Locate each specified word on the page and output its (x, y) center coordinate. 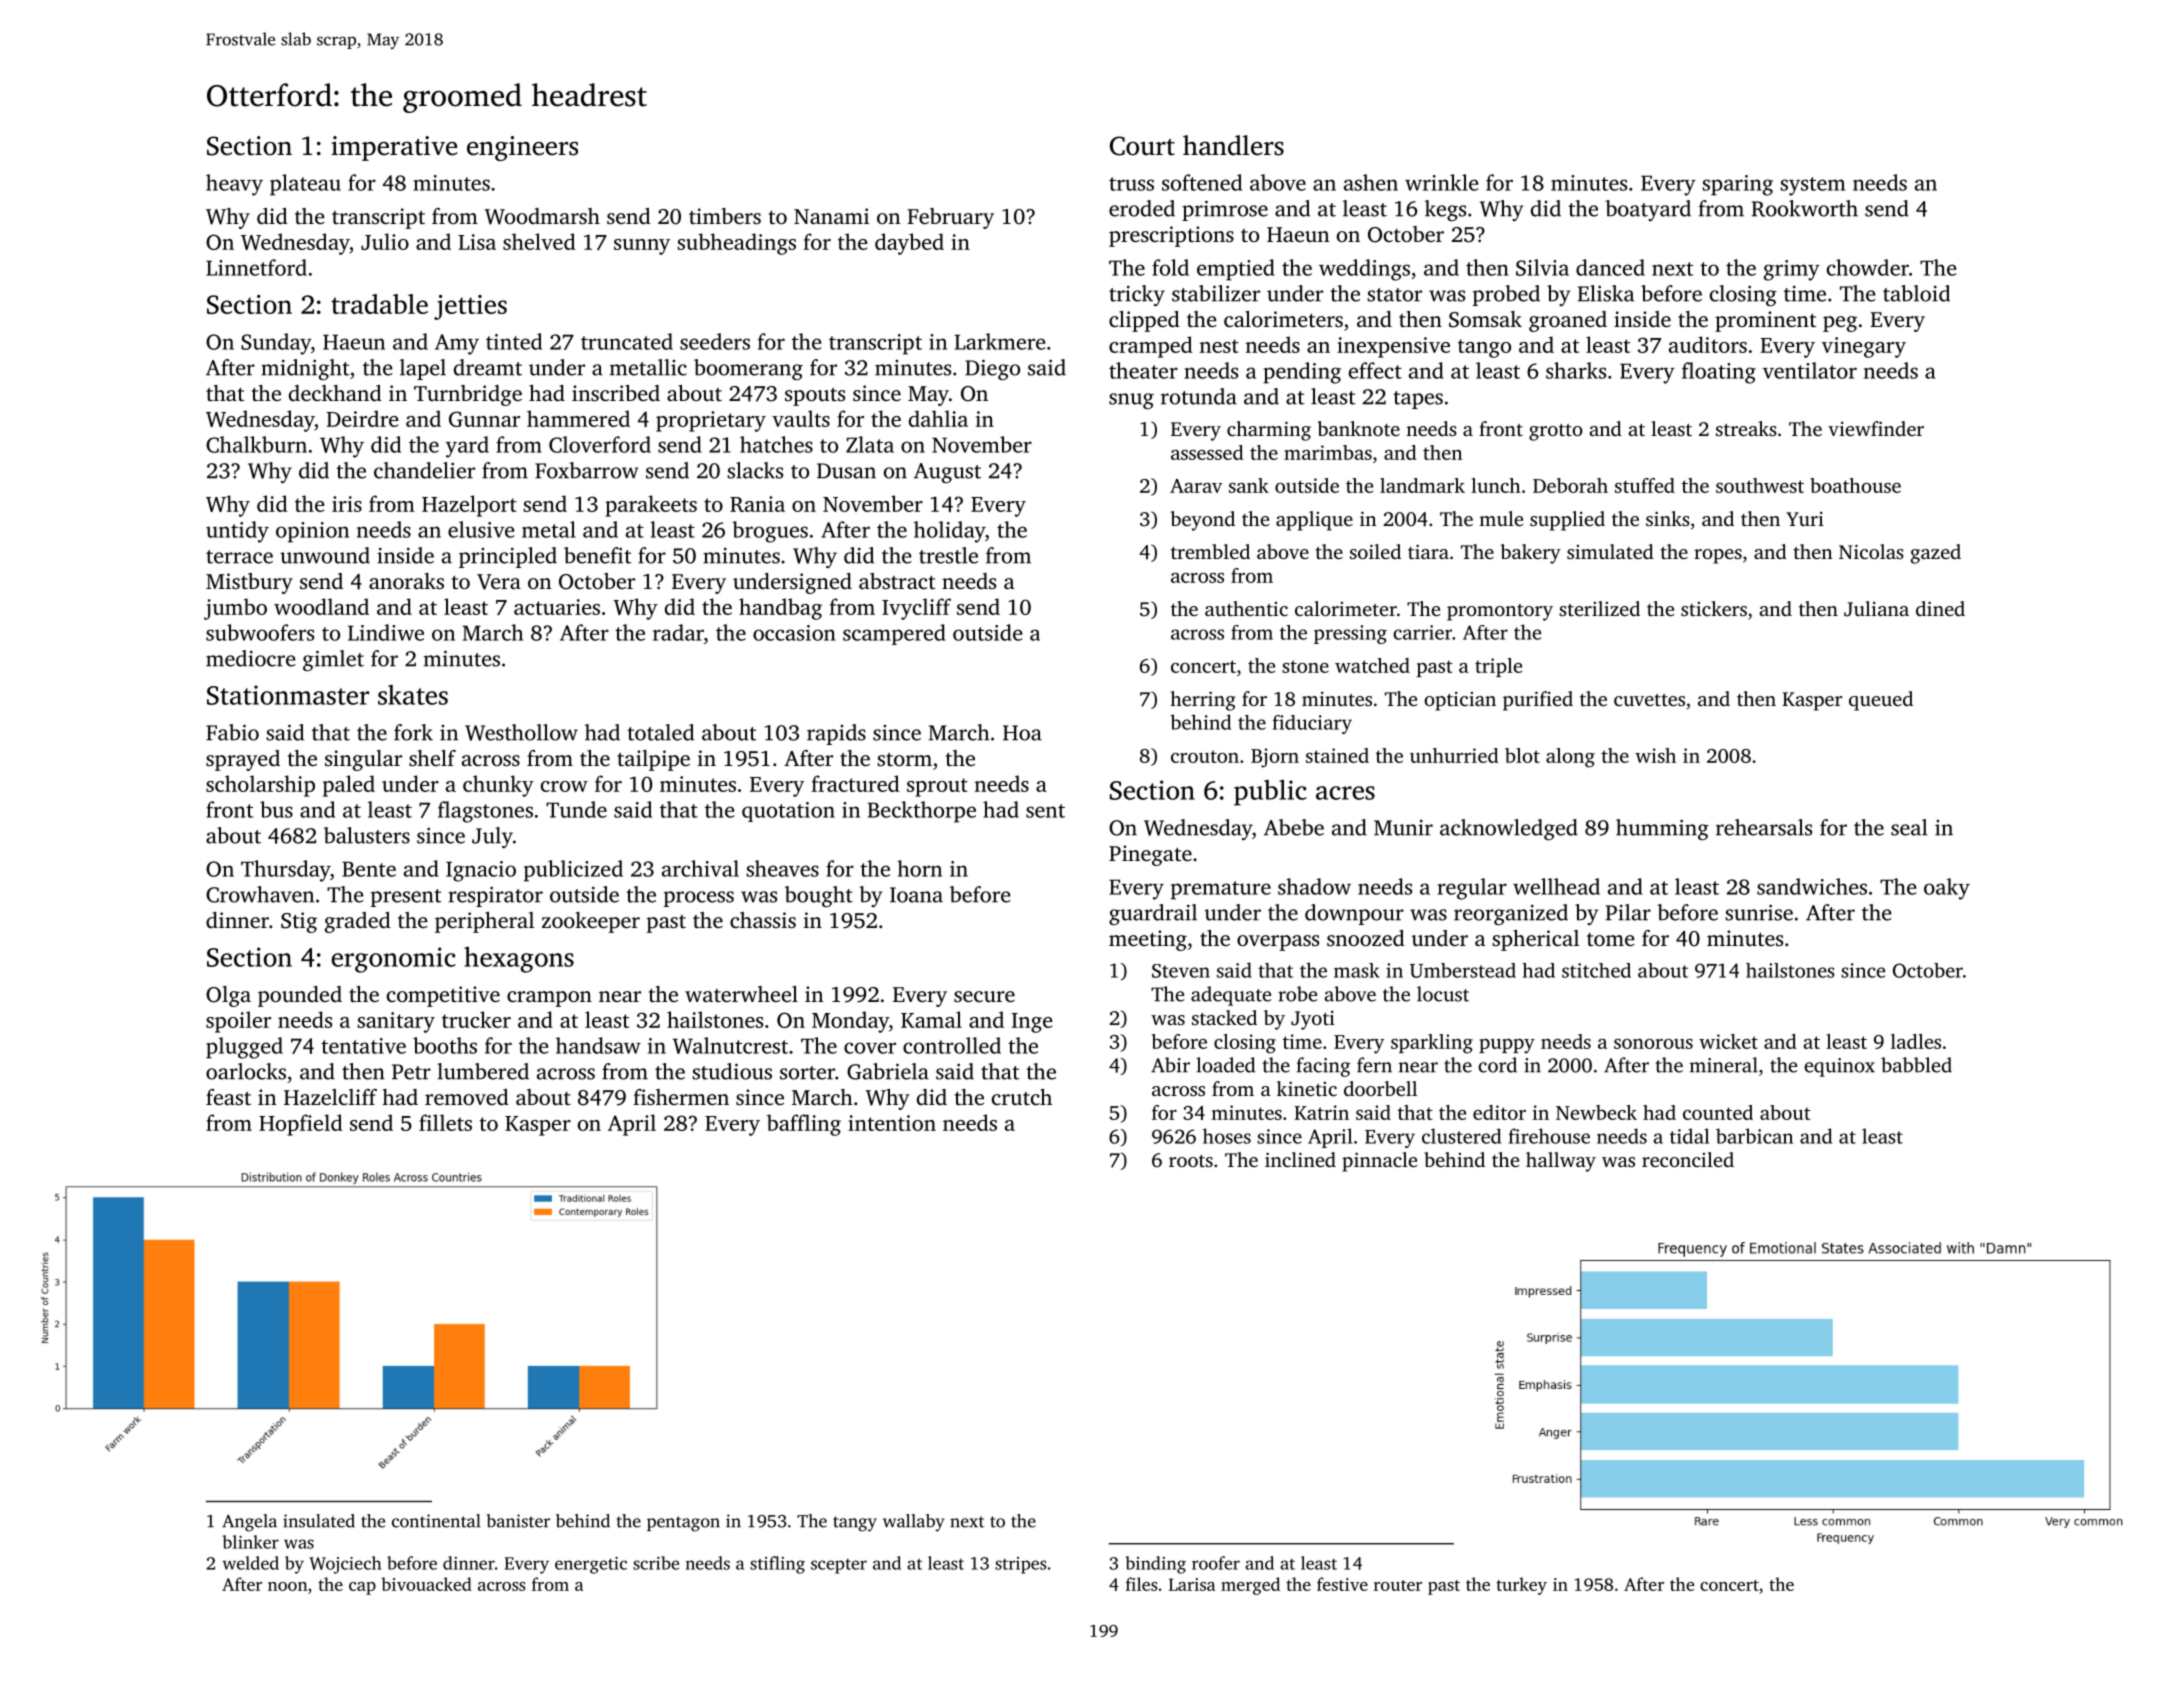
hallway (1561, 1162)
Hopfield (301, 1125)
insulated (319, 1521)
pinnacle (1379, 1162)
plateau (305, 185)
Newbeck (1596, 1112)
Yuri (1805, 519)
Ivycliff (916, 609)
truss (1131, 184)
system (1812, 186)
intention (892, 1123)
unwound (325, 555)
